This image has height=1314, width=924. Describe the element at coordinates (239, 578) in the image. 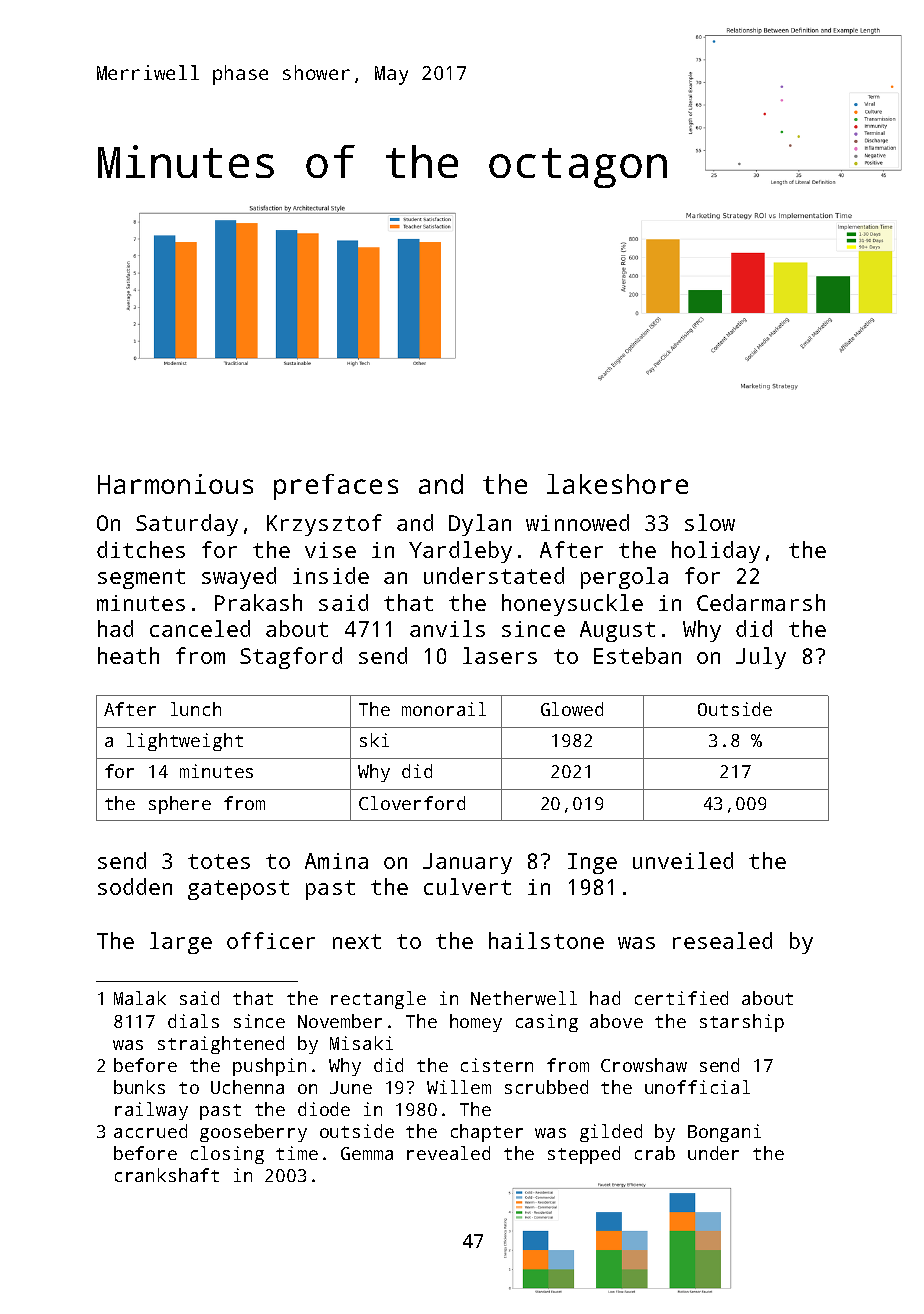

I see `swayed` at that location.
